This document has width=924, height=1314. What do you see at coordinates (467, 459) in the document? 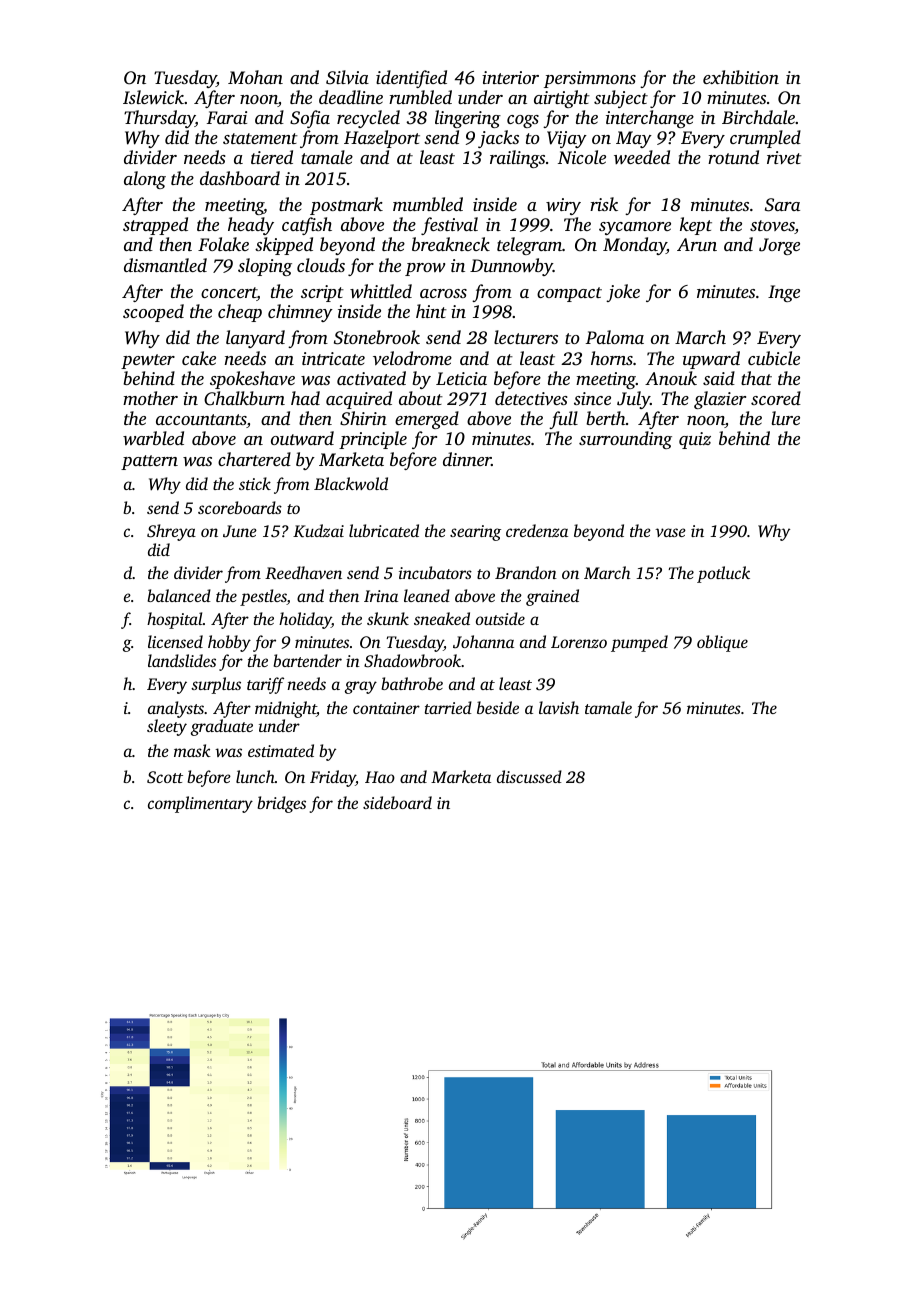
I see `dinner` at bounding box center [467, 459].
